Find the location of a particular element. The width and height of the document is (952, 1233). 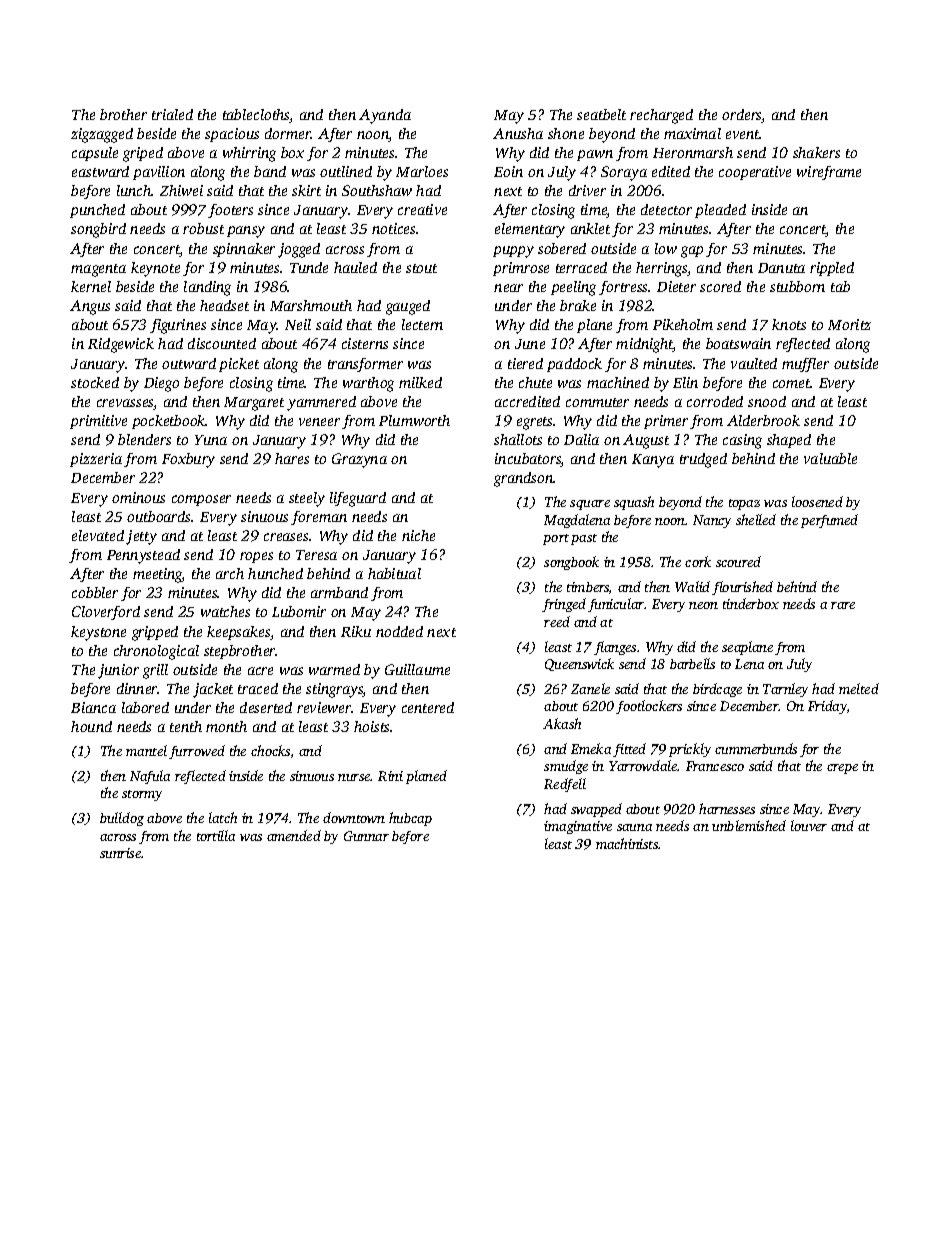

cobbler is located at coordinates (95, 592).
